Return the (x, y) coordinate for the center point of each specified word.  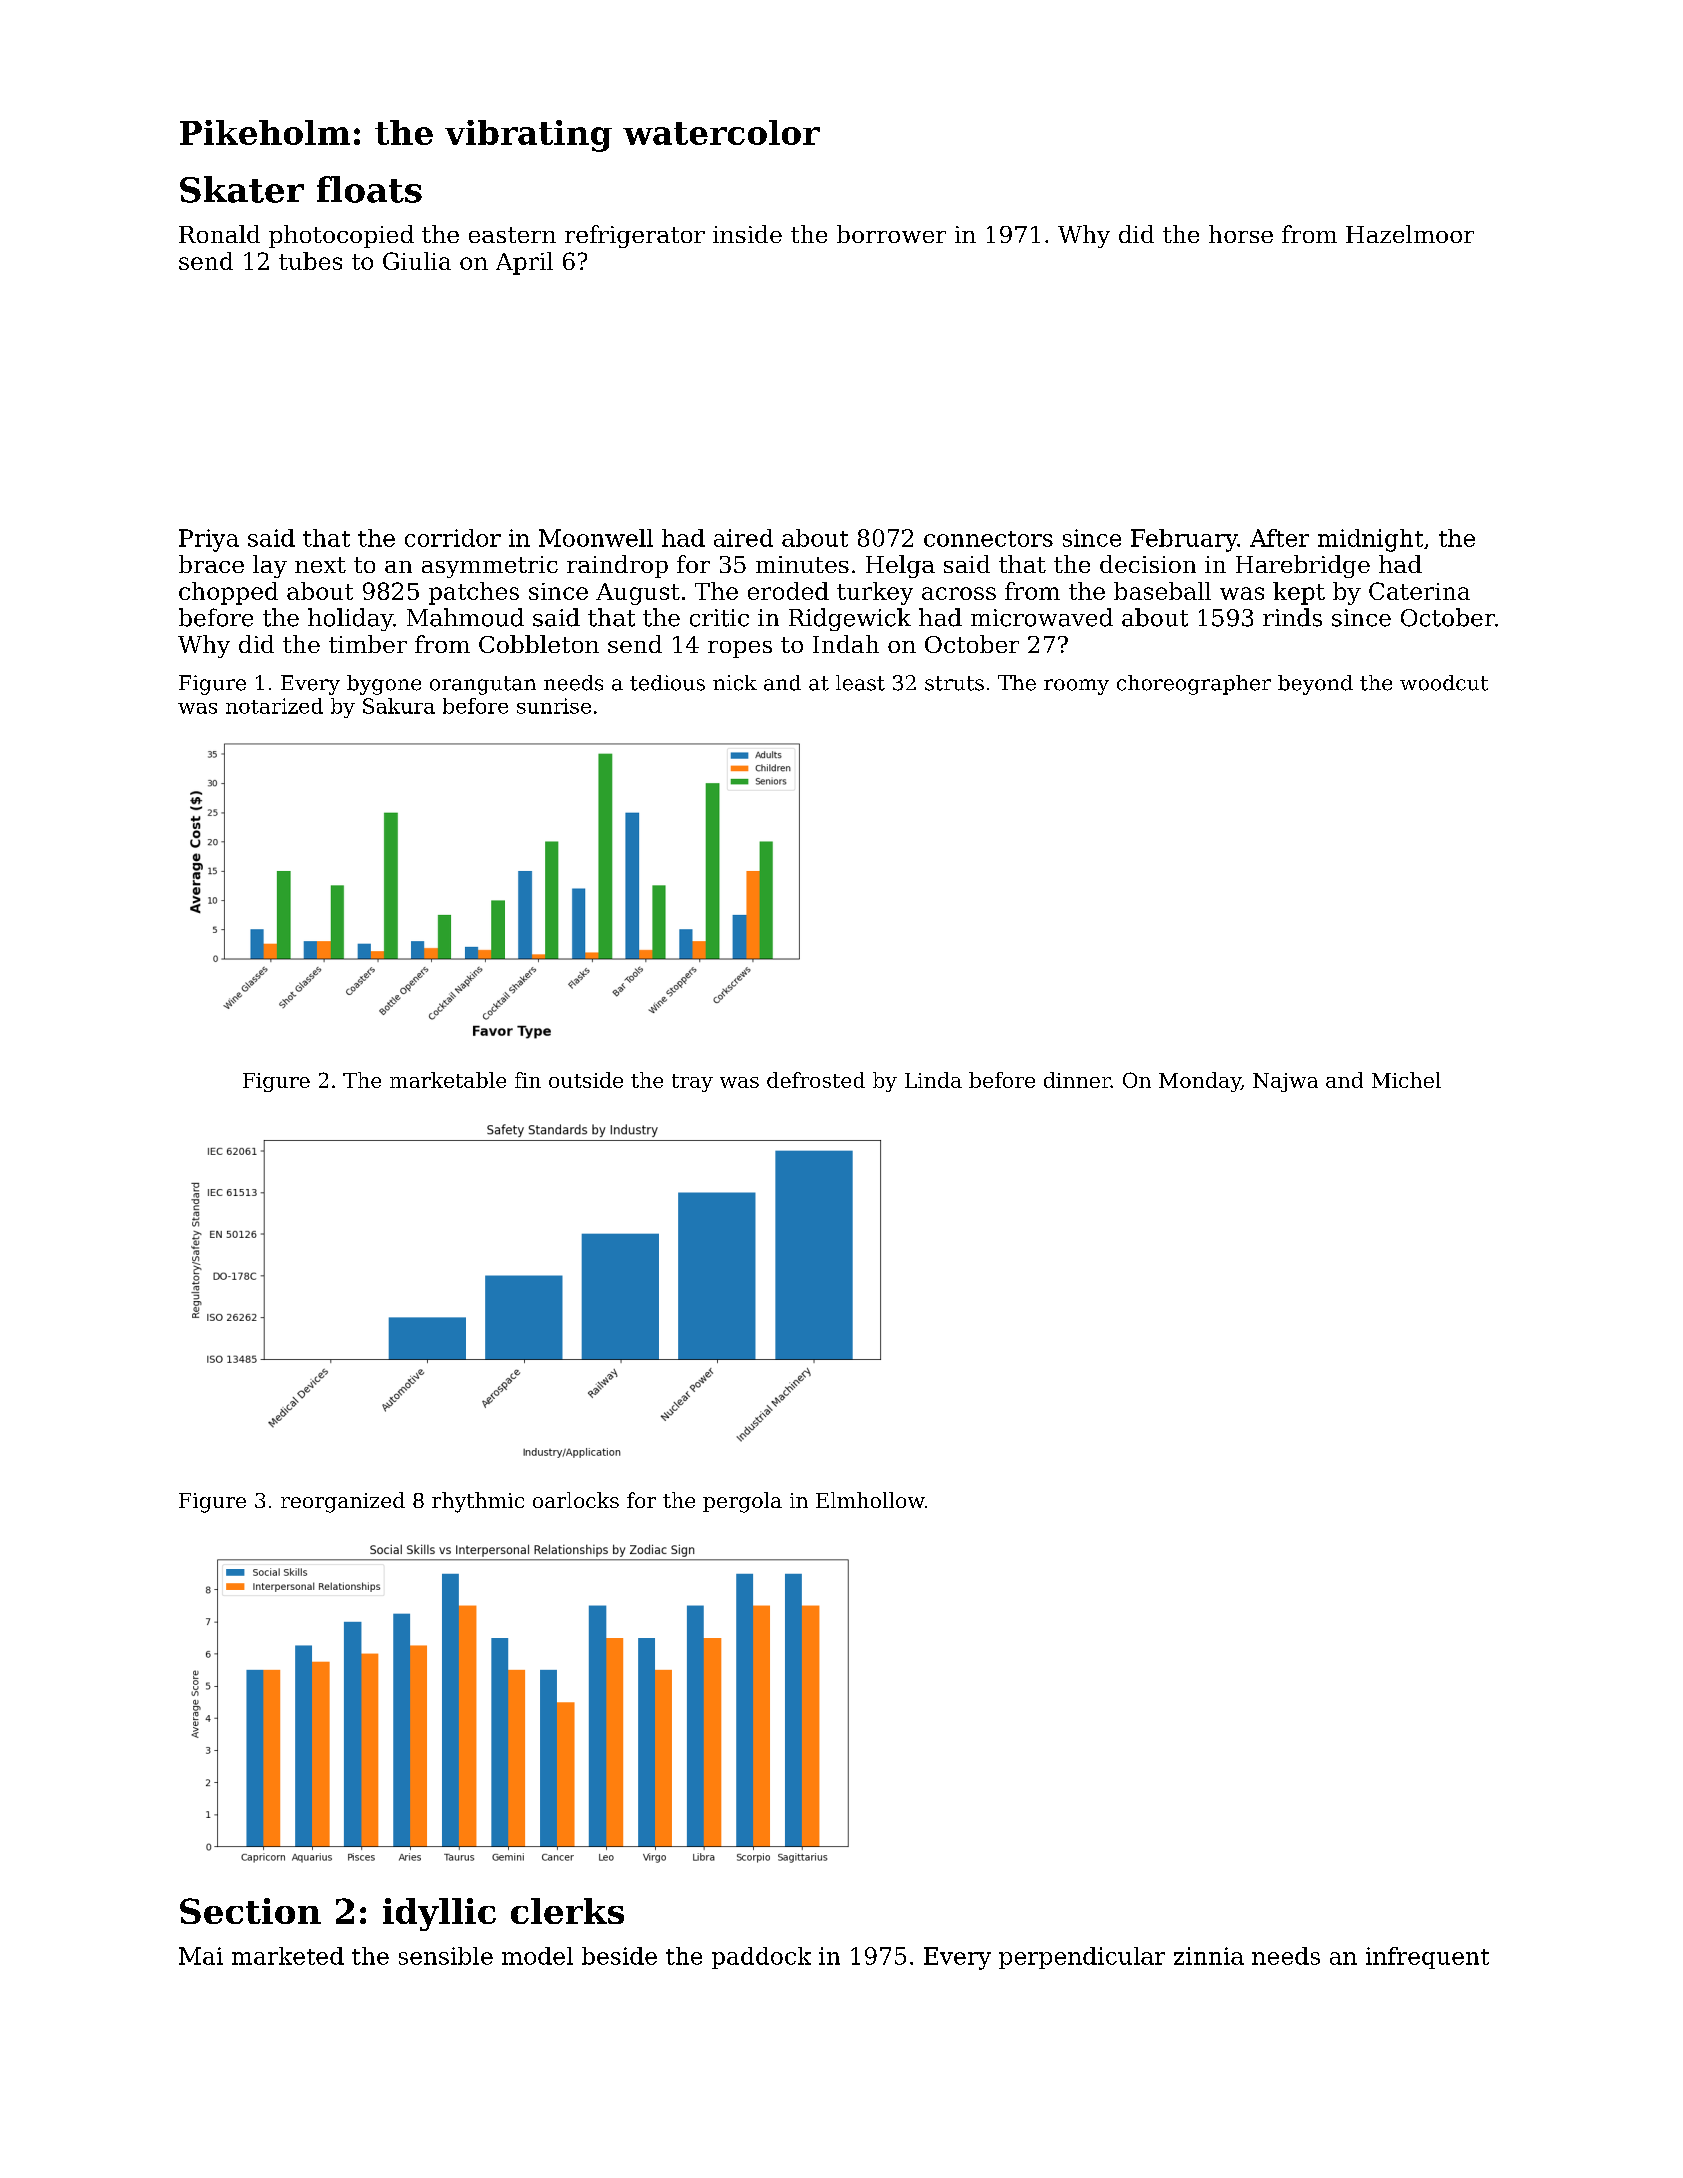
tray (692, 1083)
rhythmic (478, 1502)
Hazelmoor (1410, 234)
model (537, 1956)
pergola (742, 1502)
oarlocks (576, 1500)
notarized (274, 706)
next (320, 565)
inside (747, 234)
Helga (900, 566)
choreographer (1194, 685)
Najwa (1285, 1082)
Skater (242, 189)
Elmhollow (870, 1500)
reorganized (343, 1502)
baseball (1162, 591)
